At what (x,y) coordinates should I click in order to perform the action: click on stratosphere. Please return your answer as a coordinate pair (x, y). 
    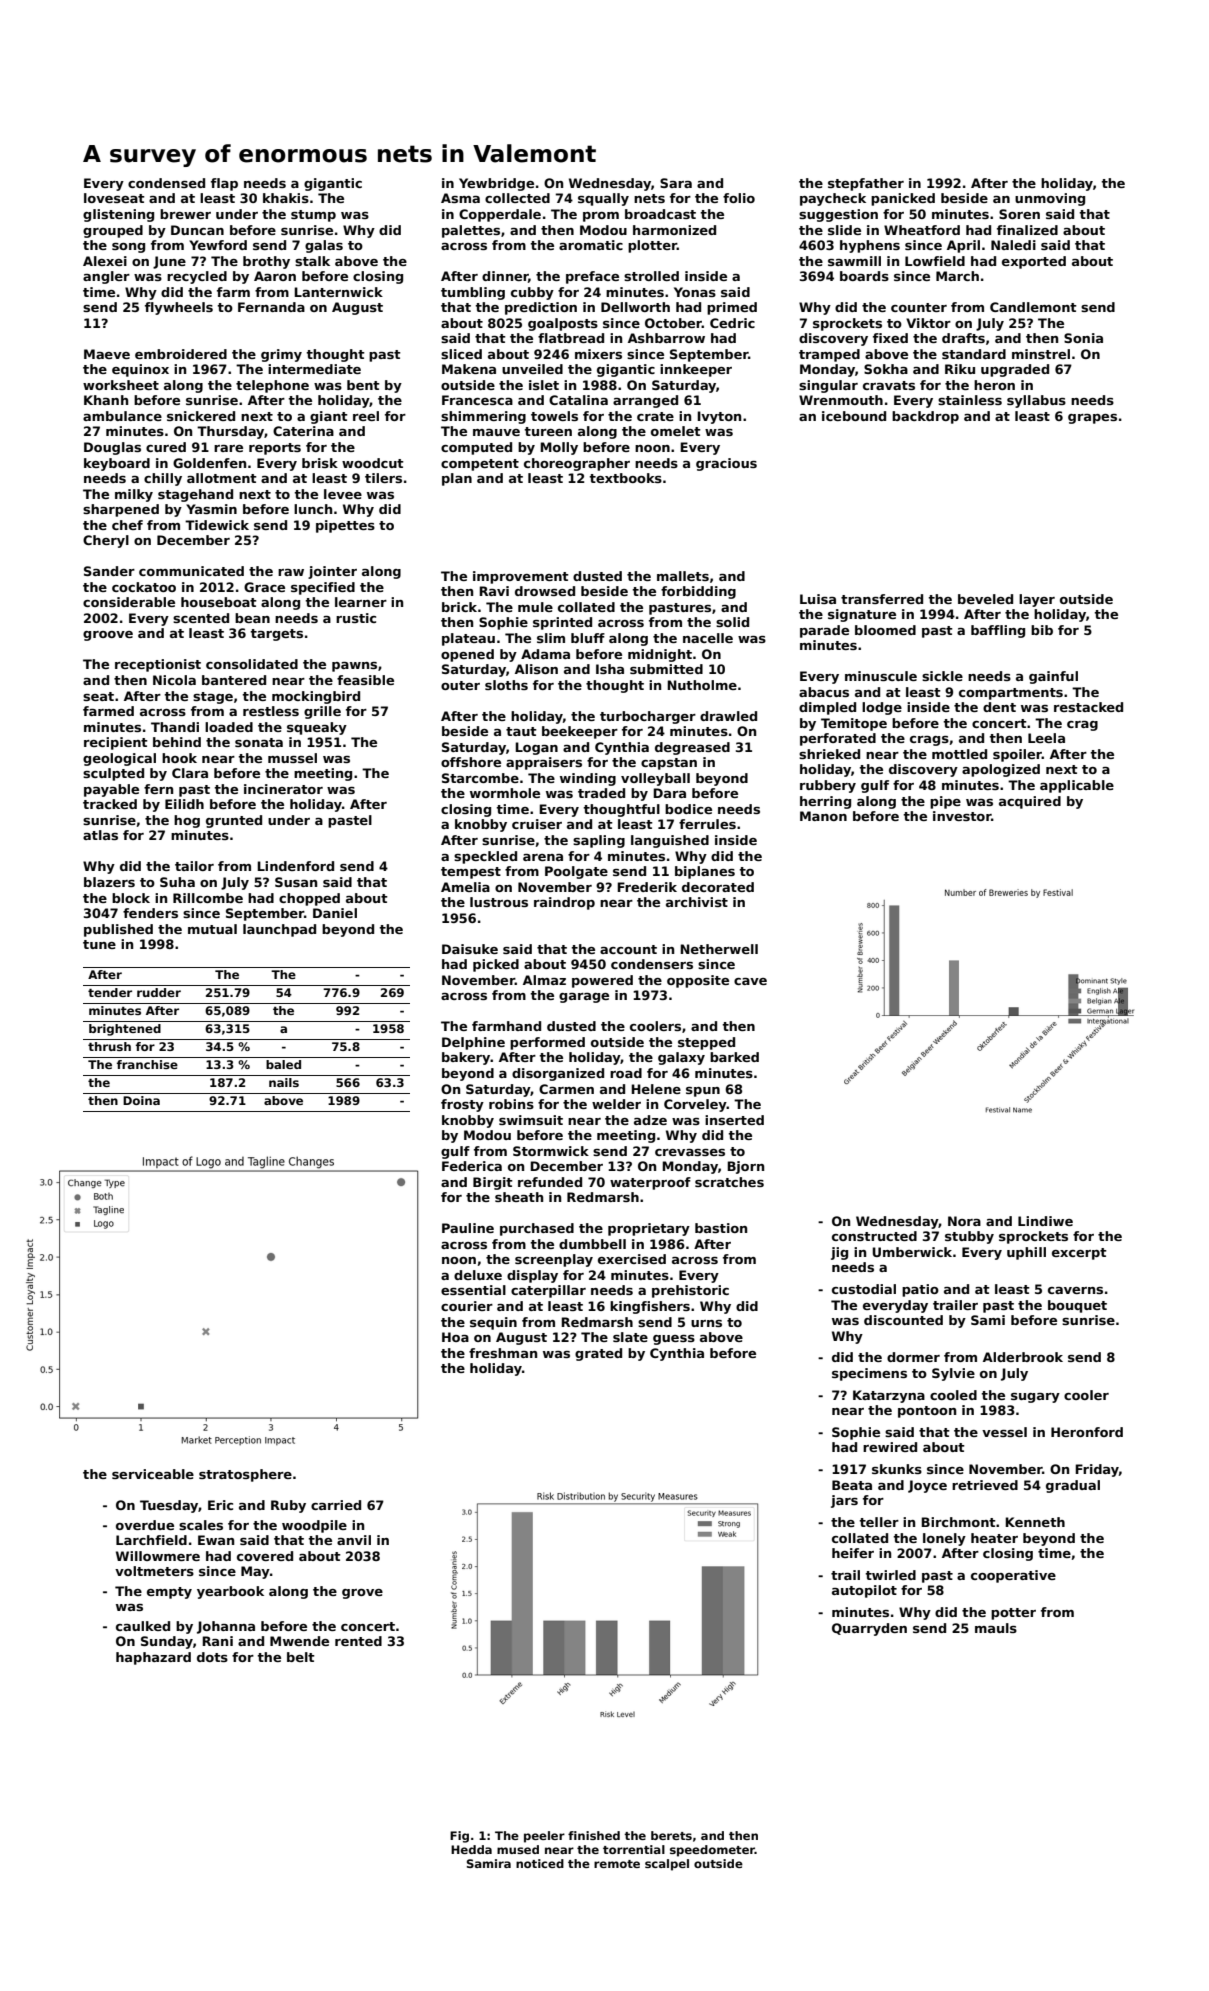
    Looking at the image, I should click on (245, 1475).
